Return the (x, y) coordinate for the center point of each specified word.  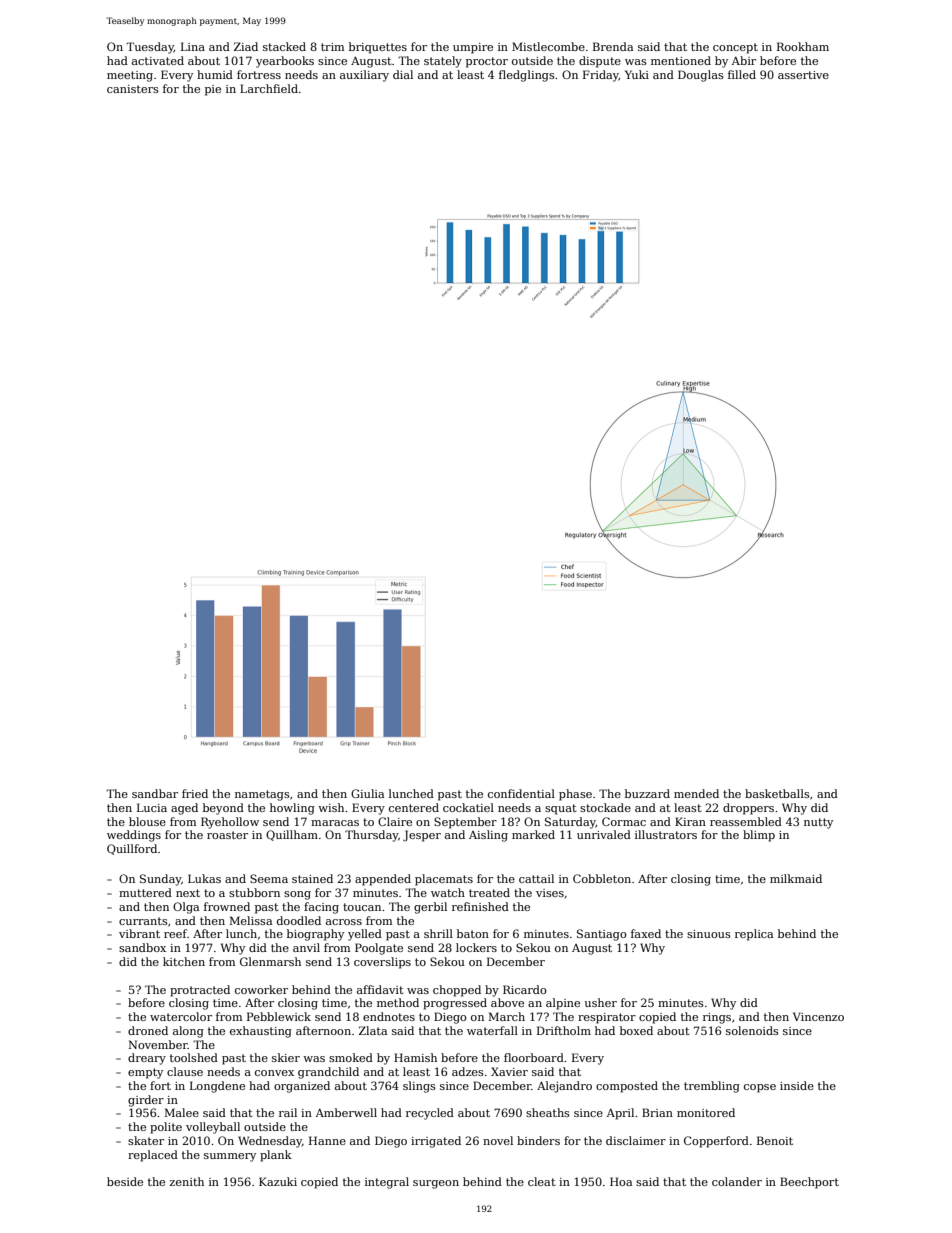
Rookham (803, 46)
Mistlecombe (548, 46)
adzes (468, 1071)
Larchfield (269, 88)
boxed (636, 1030)
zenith (187, 1181)
